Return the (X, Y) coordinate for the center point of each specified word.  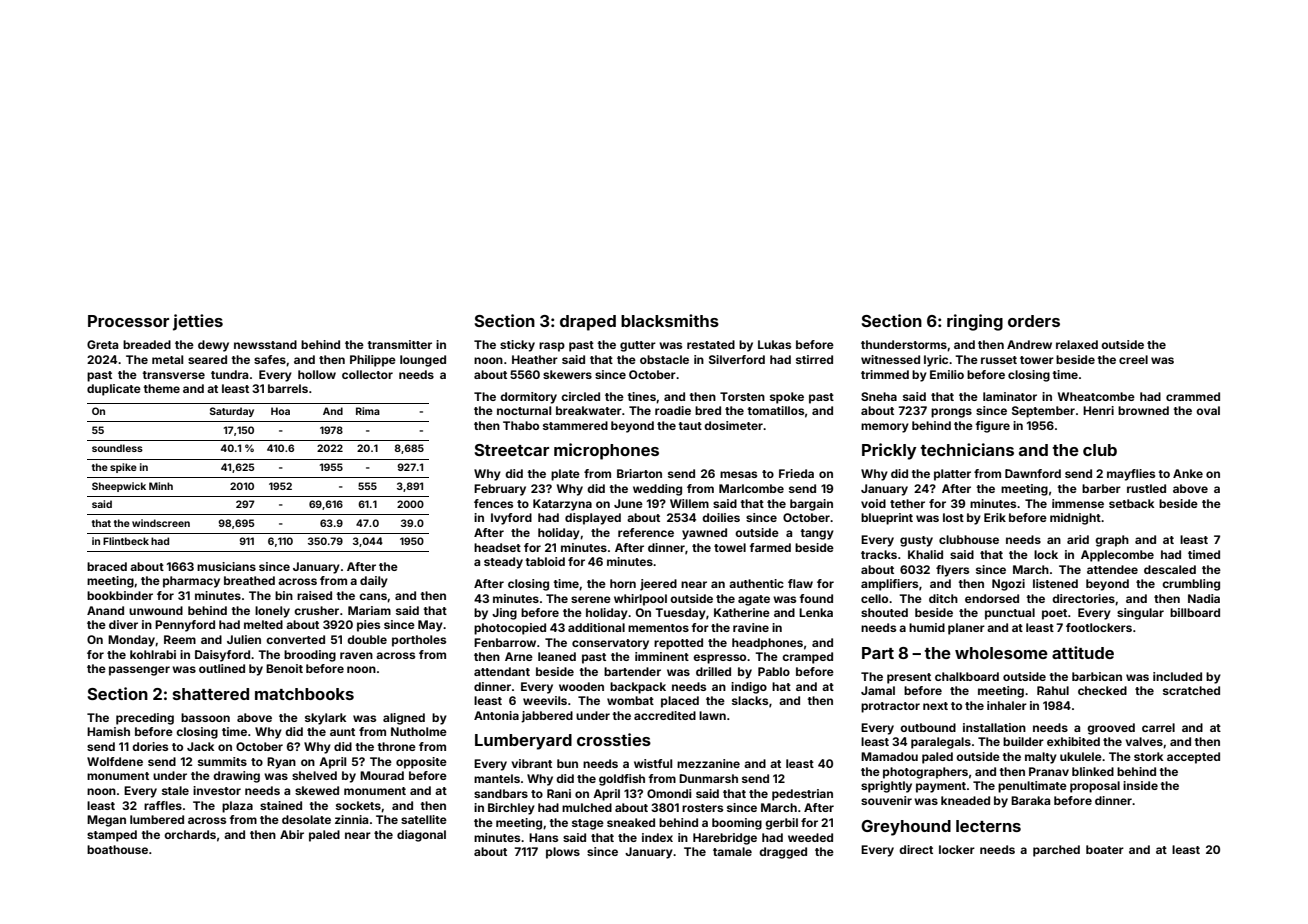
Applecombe (1117, 556)
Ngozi (1008, 585)
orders (1034, 321)
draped (588, 323)
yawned (704, 534)
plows (563, 853)
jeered (658, 585)
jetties (198, 322)
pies (368, 626)
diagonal (421, 836)
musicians (226, 566)
